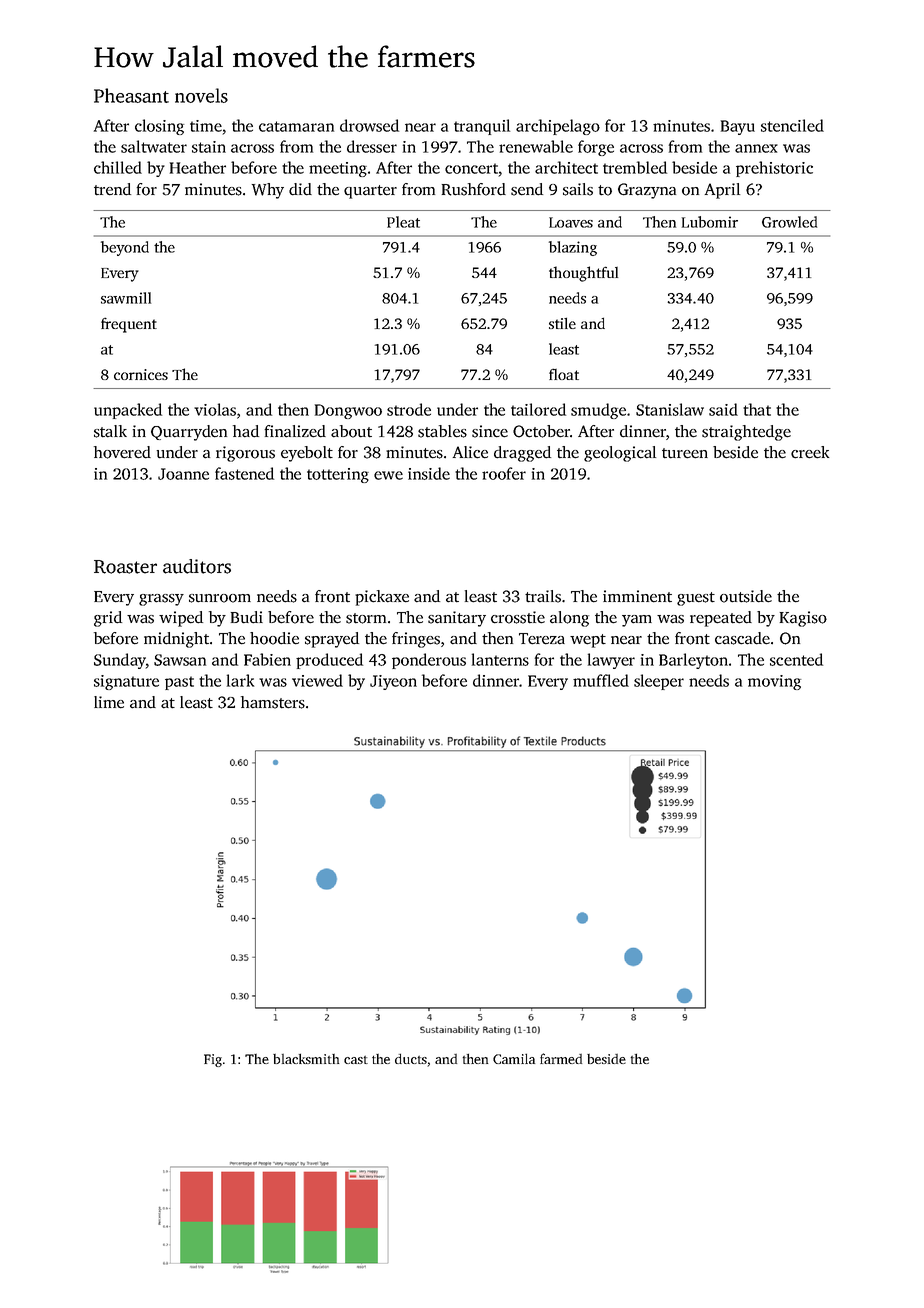 Image resolution: width=924 pixels, height=1308 pixels. What do you see at coordinates (738, 127) in the screenshot?
I see `Bayu` at bounding box center [738, 127].
